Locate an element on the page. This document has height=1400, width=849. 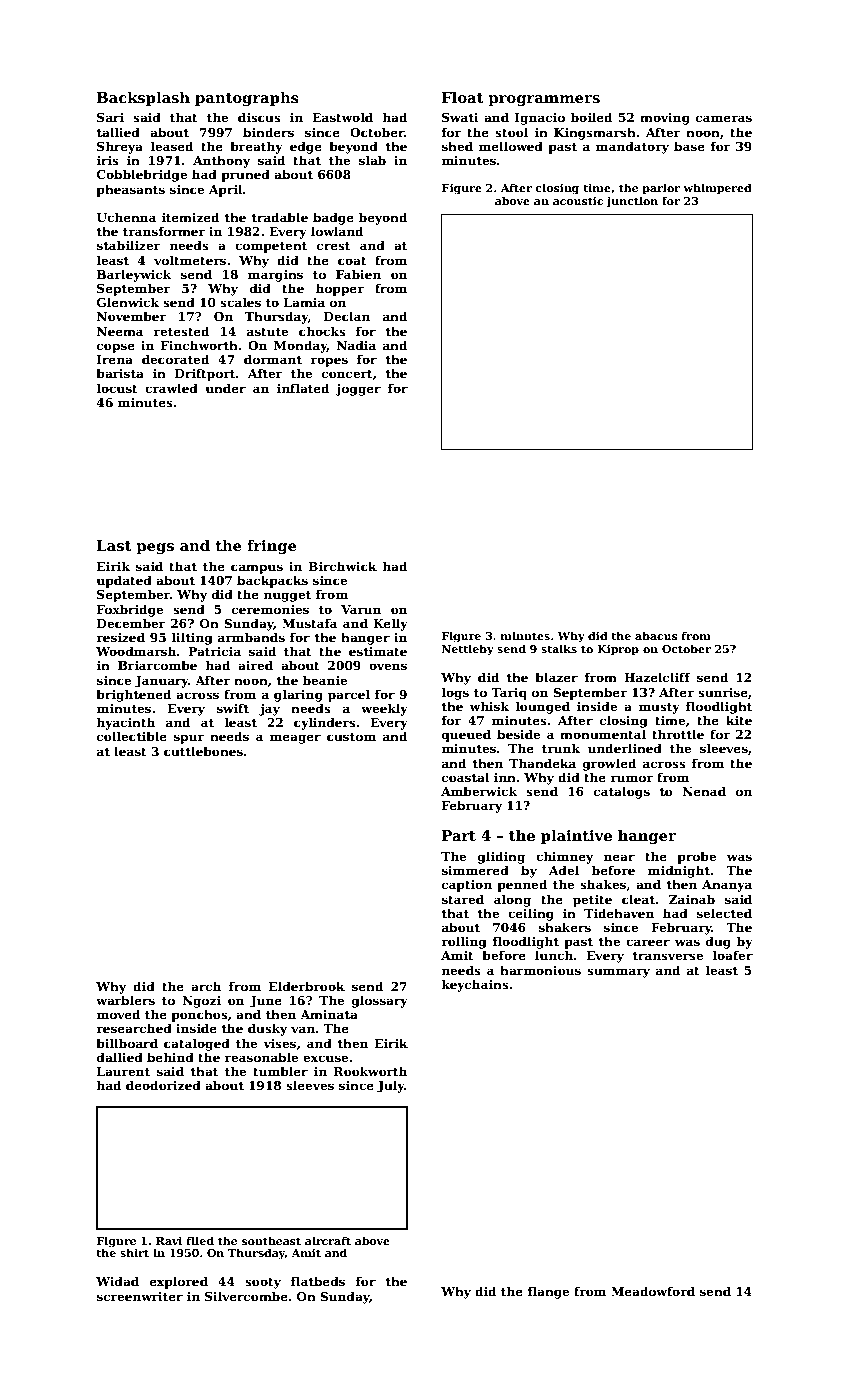
summary is located at coordinates (618, 973).
